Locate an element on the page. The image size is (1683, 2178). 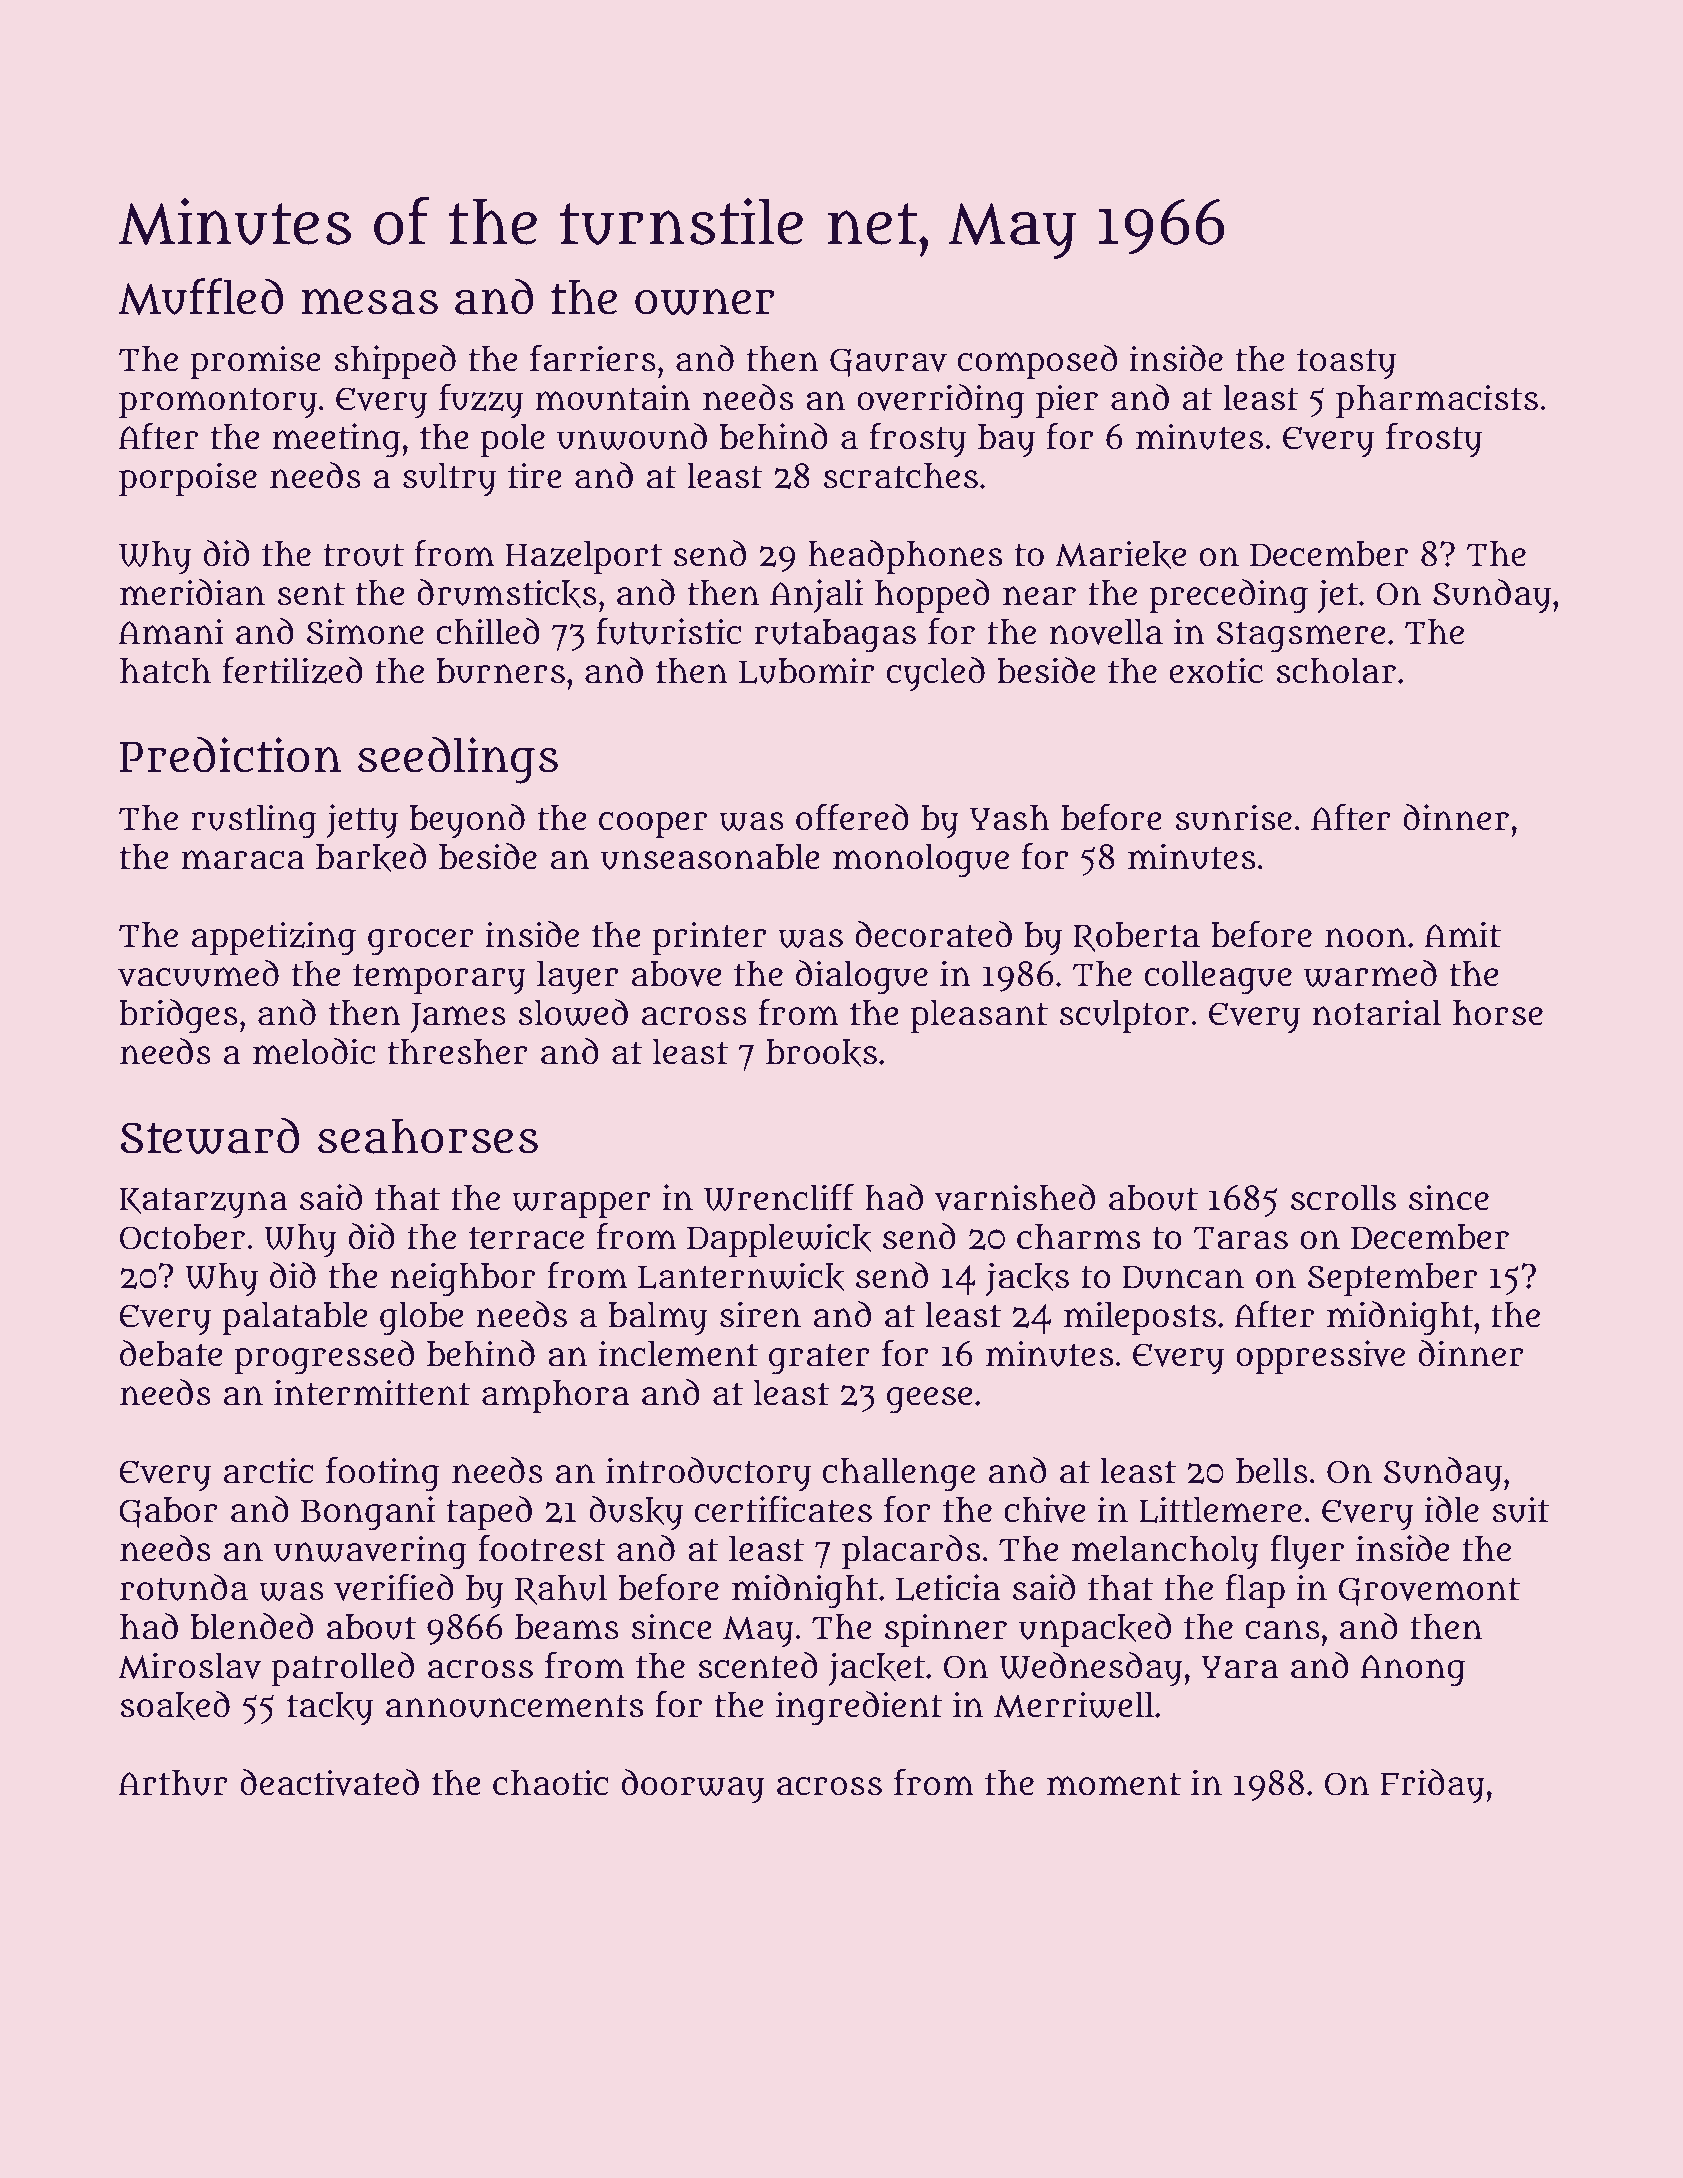
mesas is located at coordinates (370, 301).
